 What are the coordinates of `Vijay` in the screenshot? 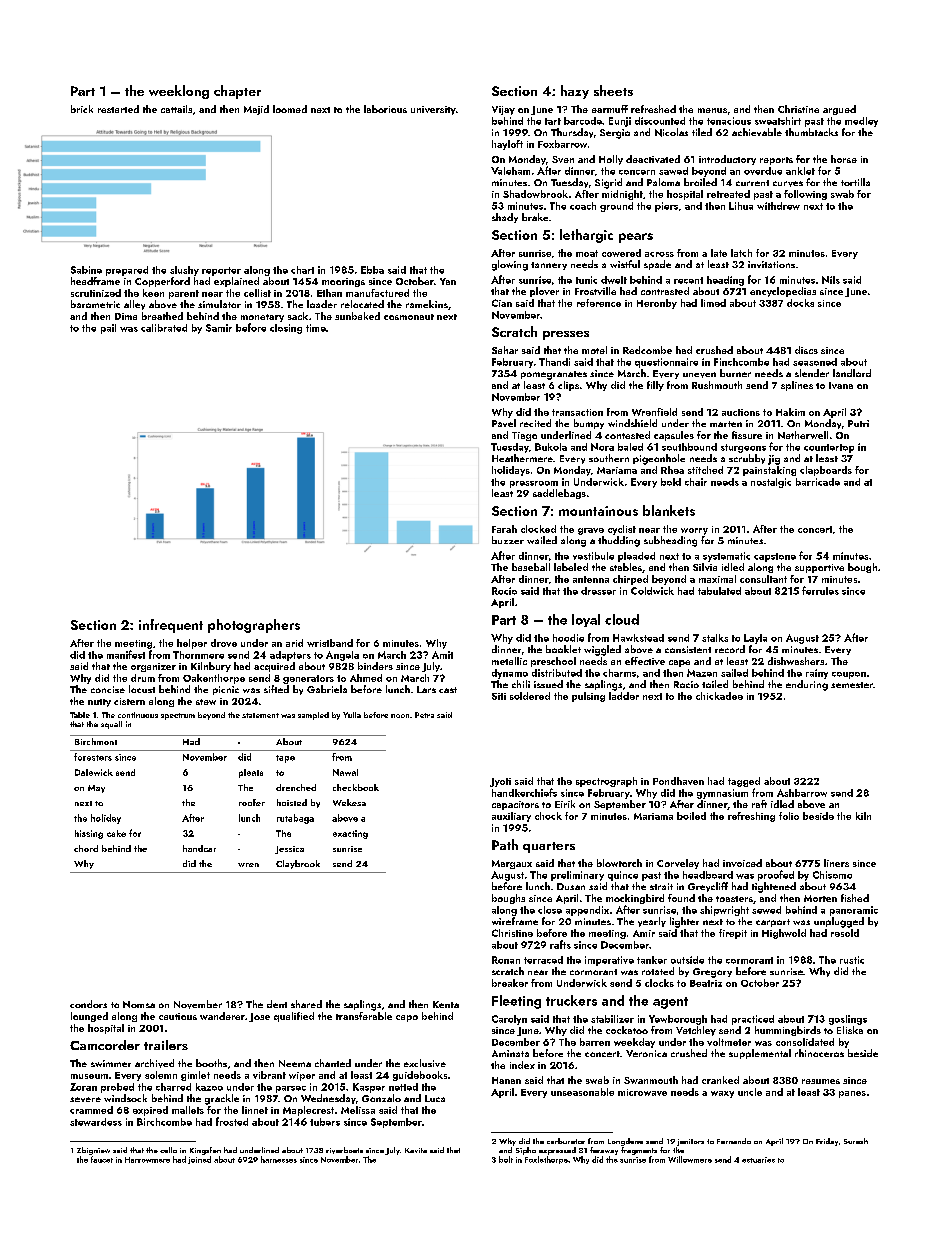 It's located at (503, 110).
